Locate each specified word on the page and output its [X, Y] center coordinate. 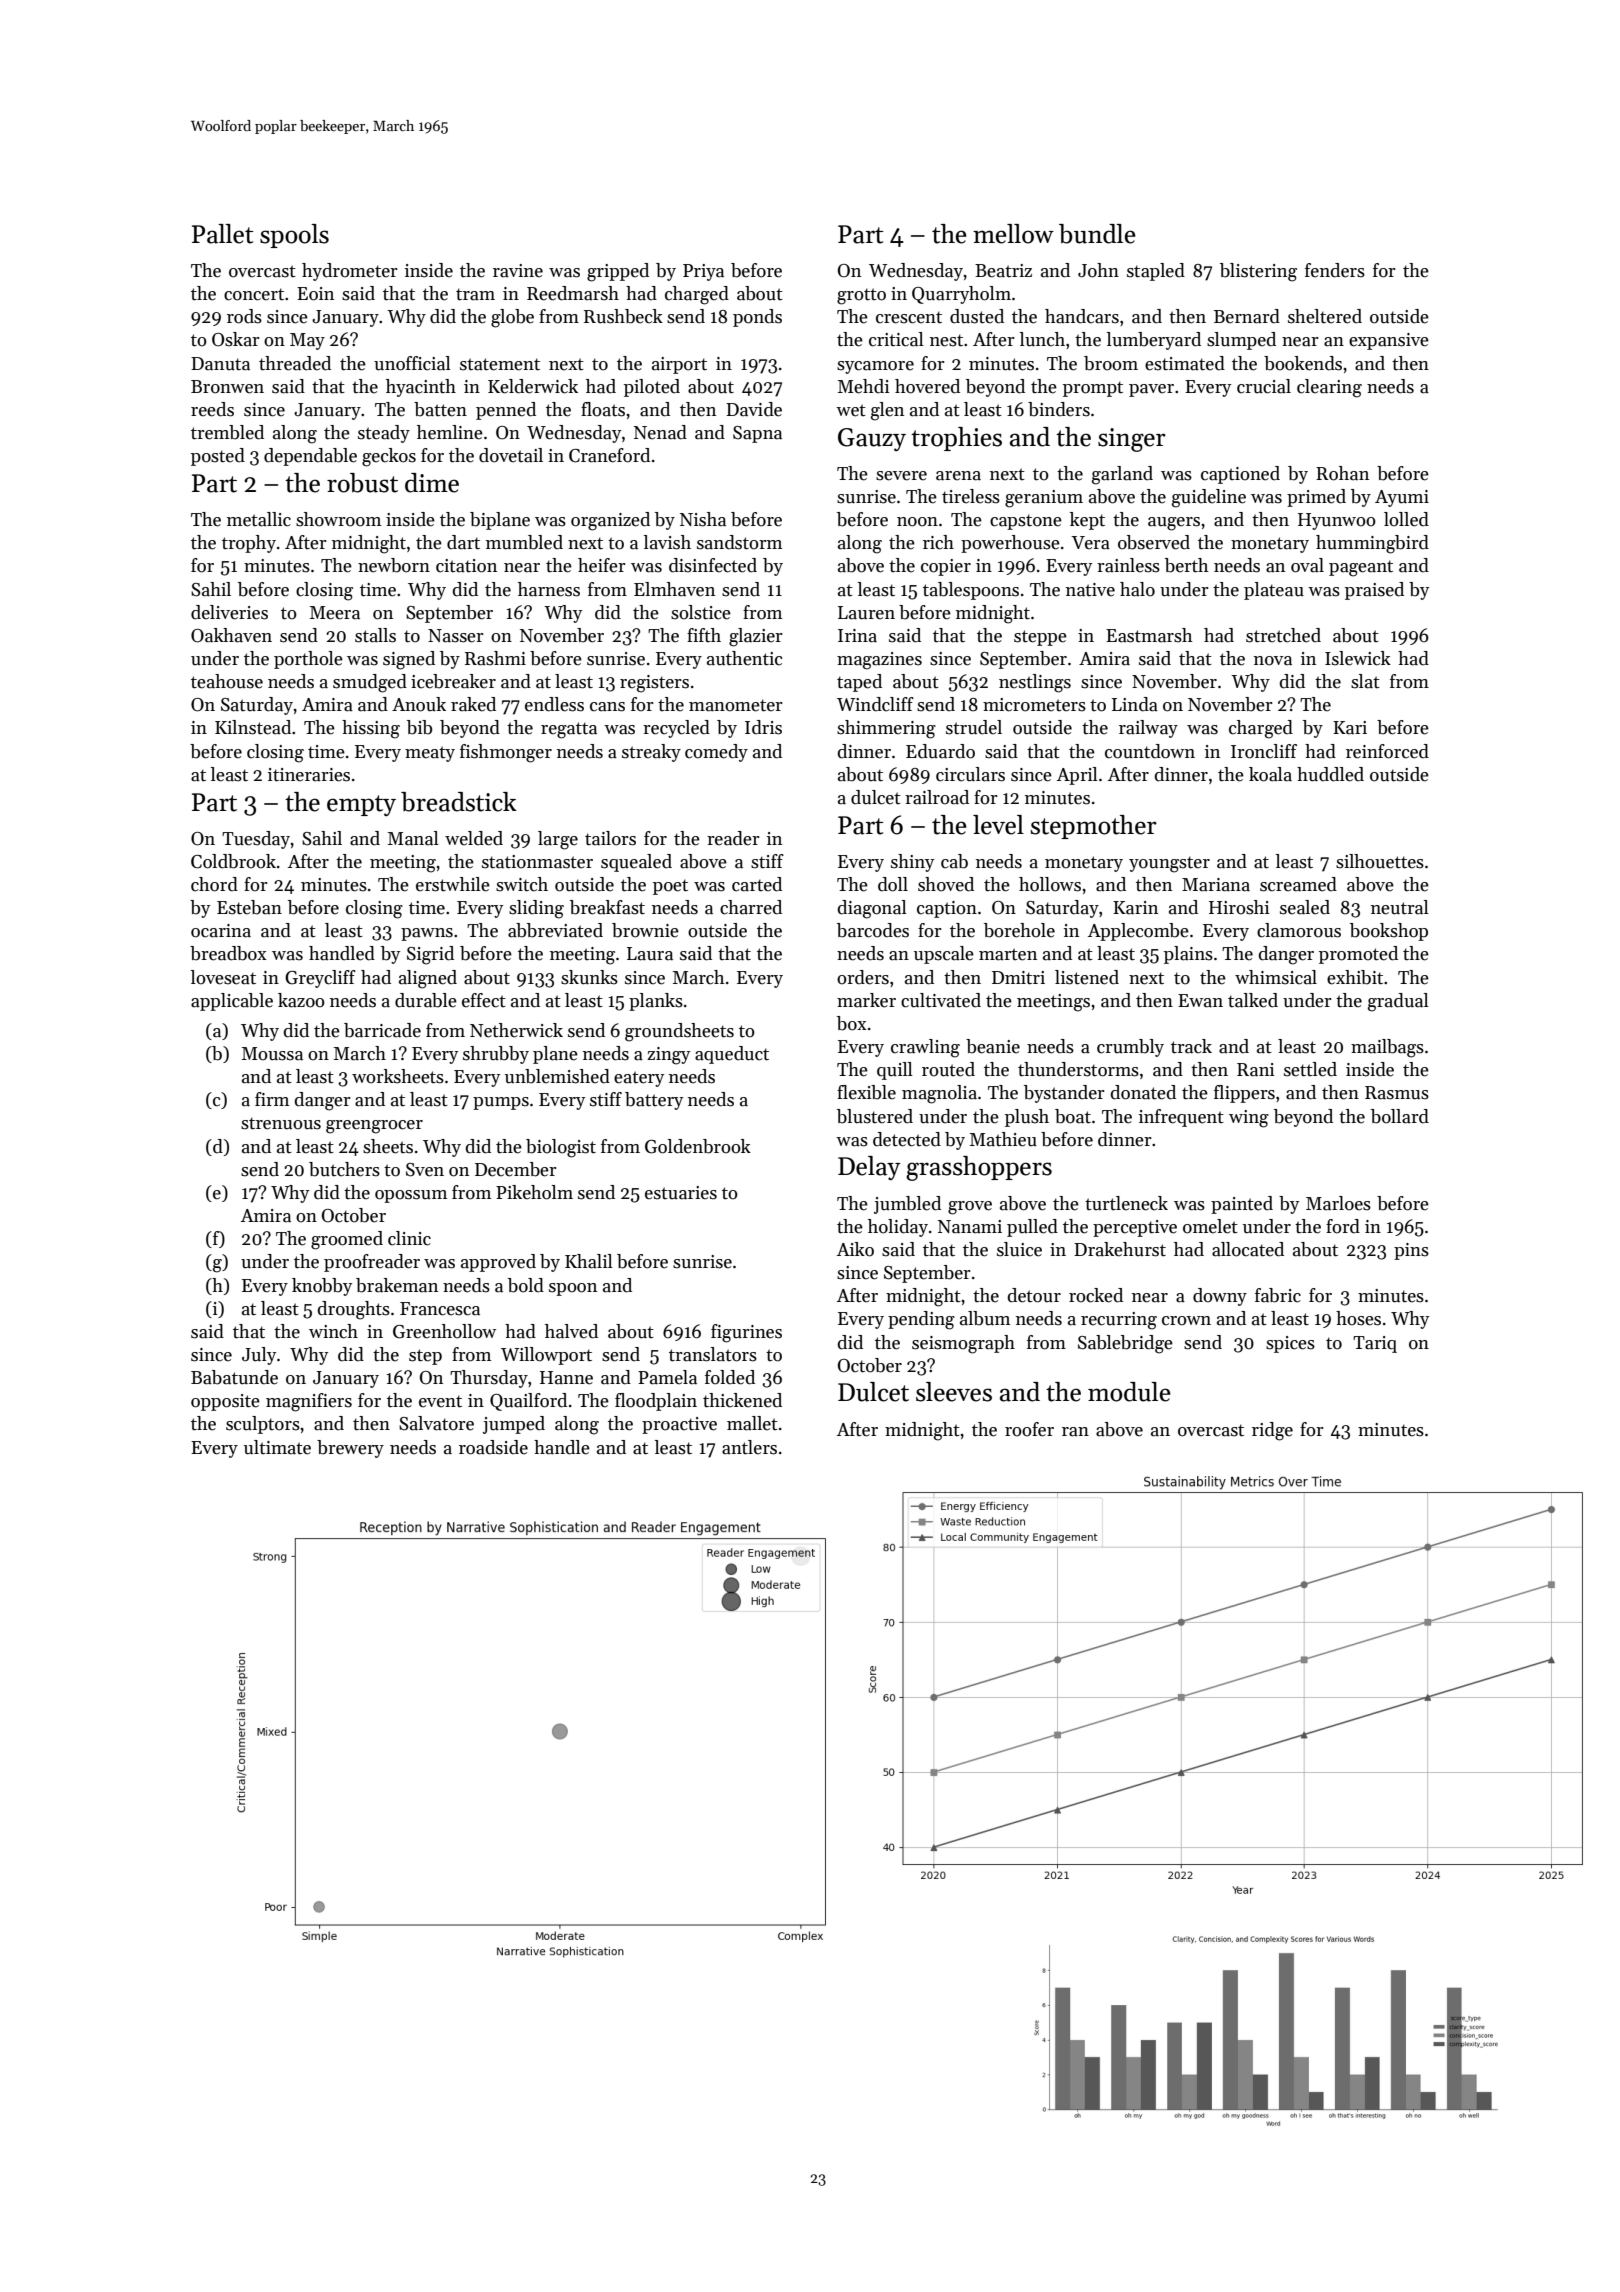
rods [244, 316]
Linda [1135, 704]
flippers [1244, 1094]
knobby [322, 1287]
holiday [898, 1228]
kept [1087, 521]
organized [610, 521]
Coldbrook [233, 861]
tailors [610, 838]
